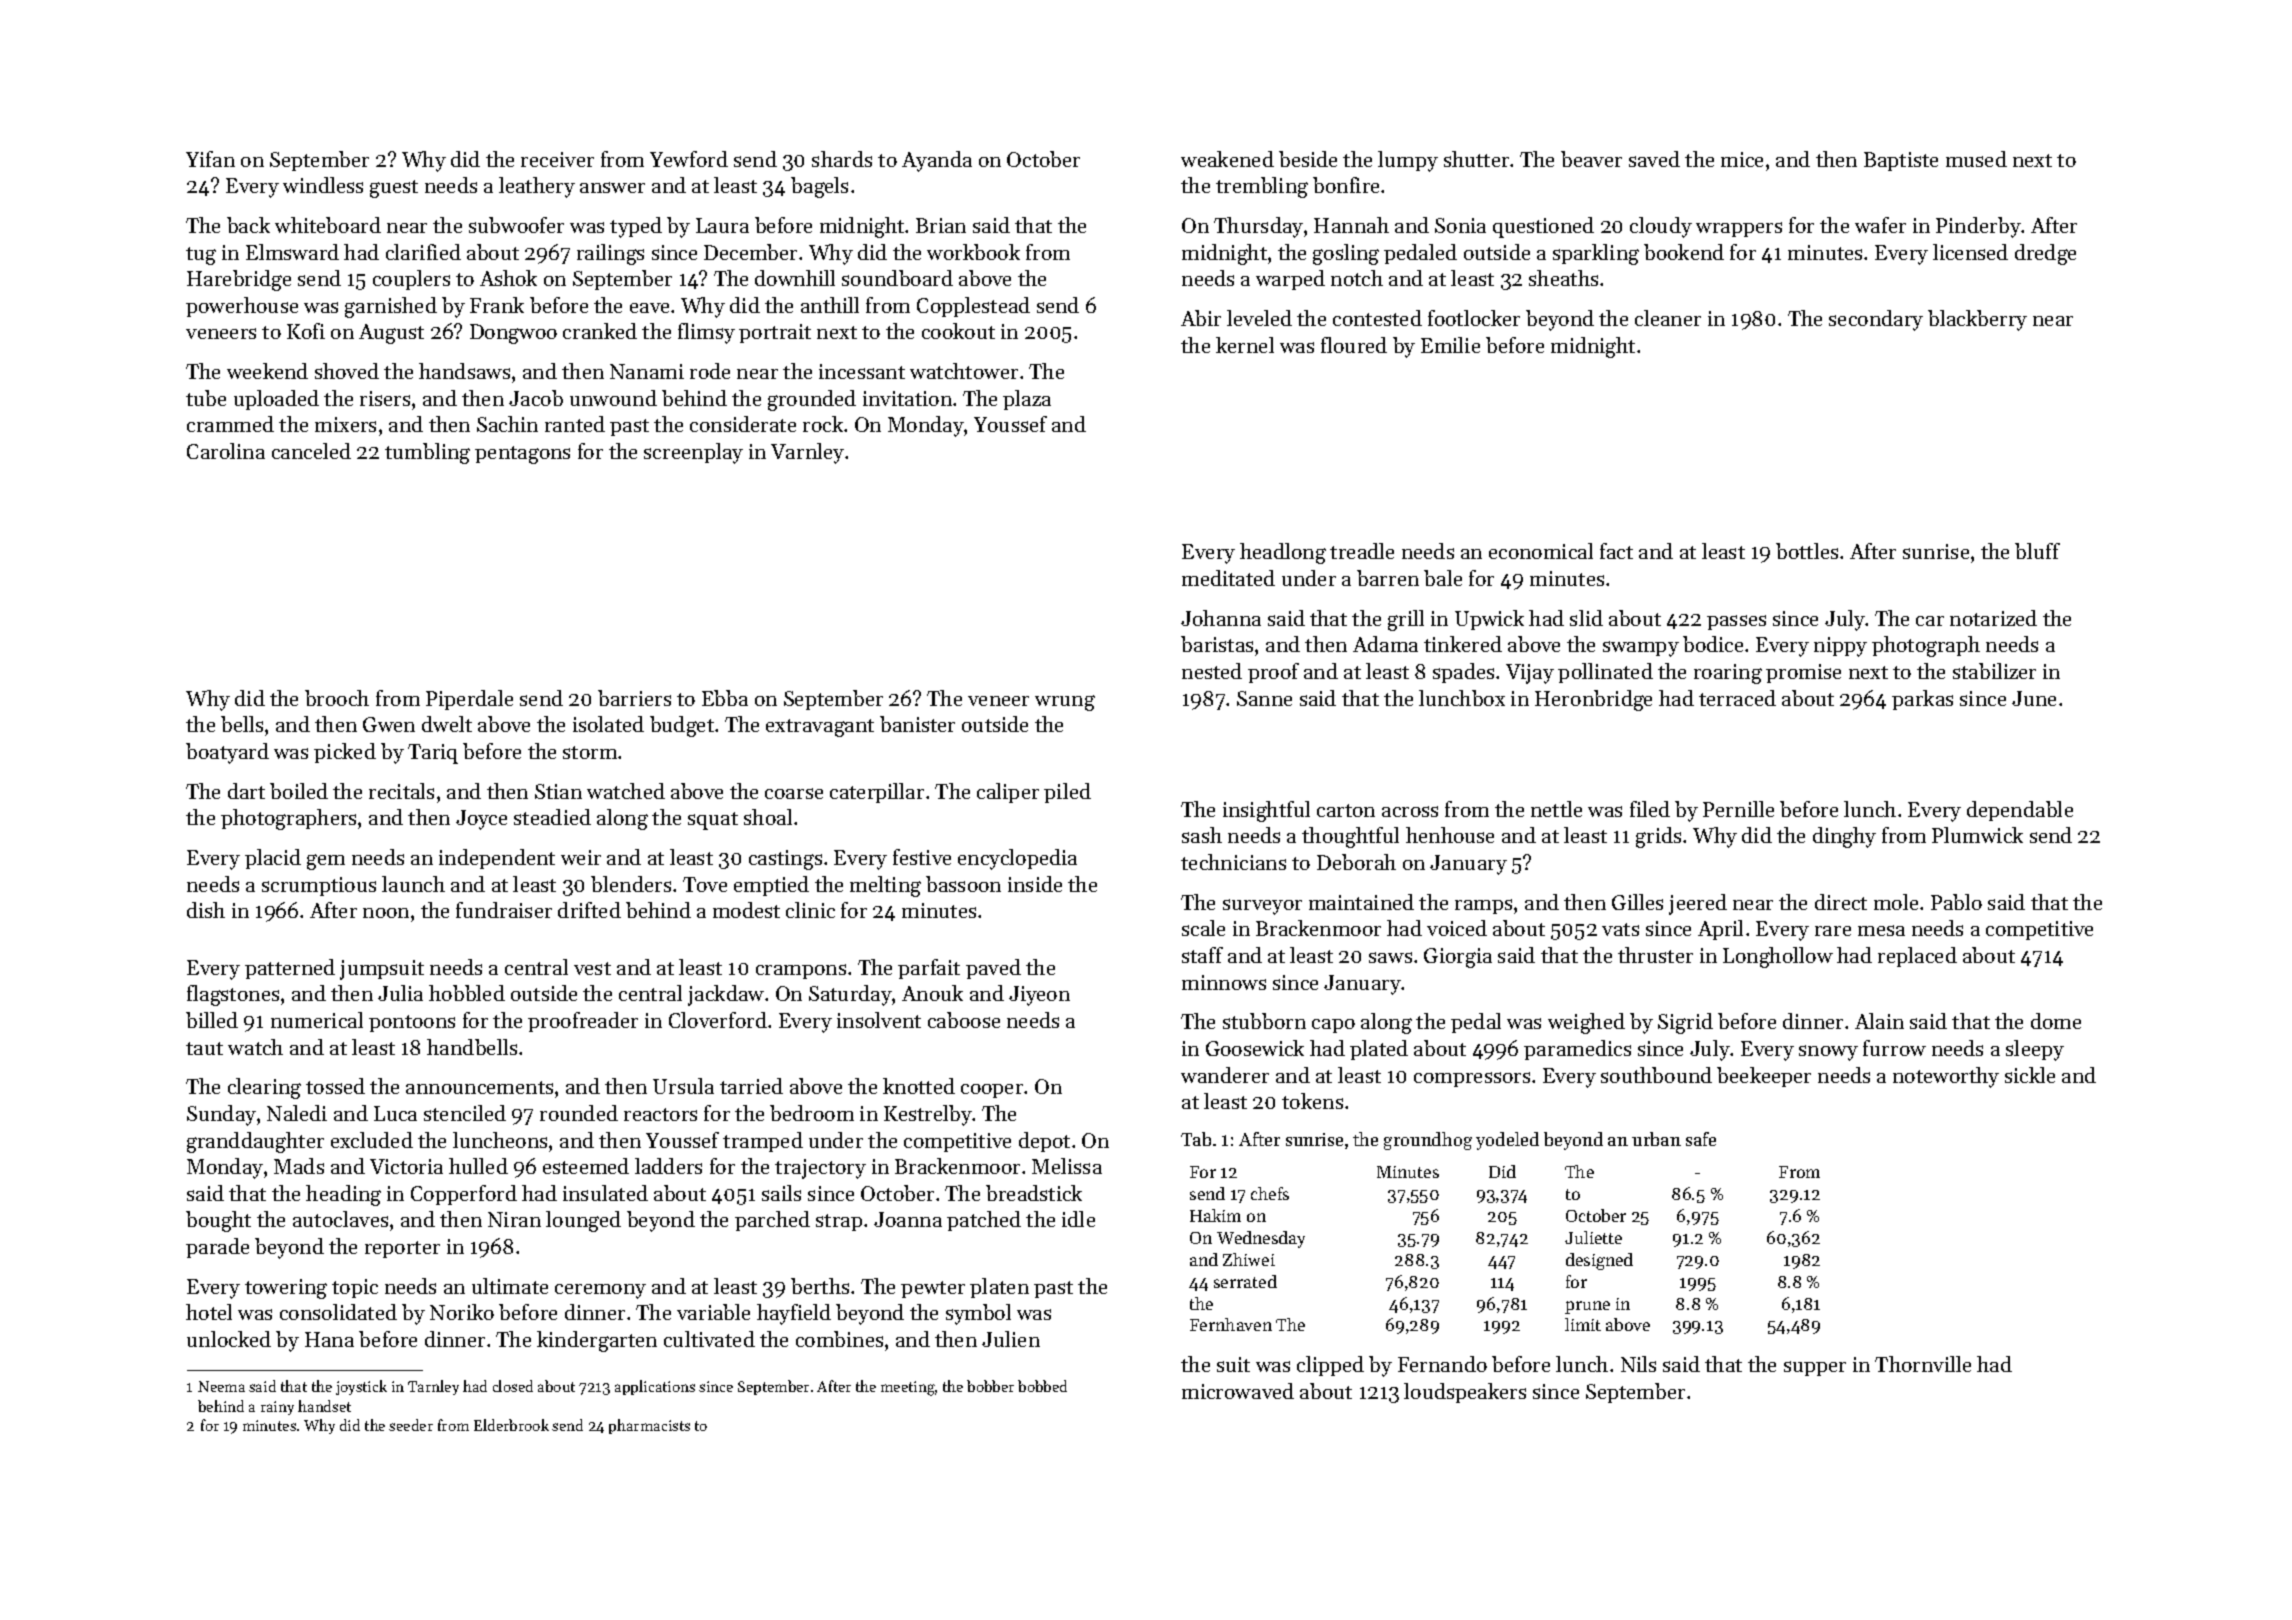  What do you see at coordinates (1035, 884) in the document?
I see `inside` at bounding box center [1035, 884].
